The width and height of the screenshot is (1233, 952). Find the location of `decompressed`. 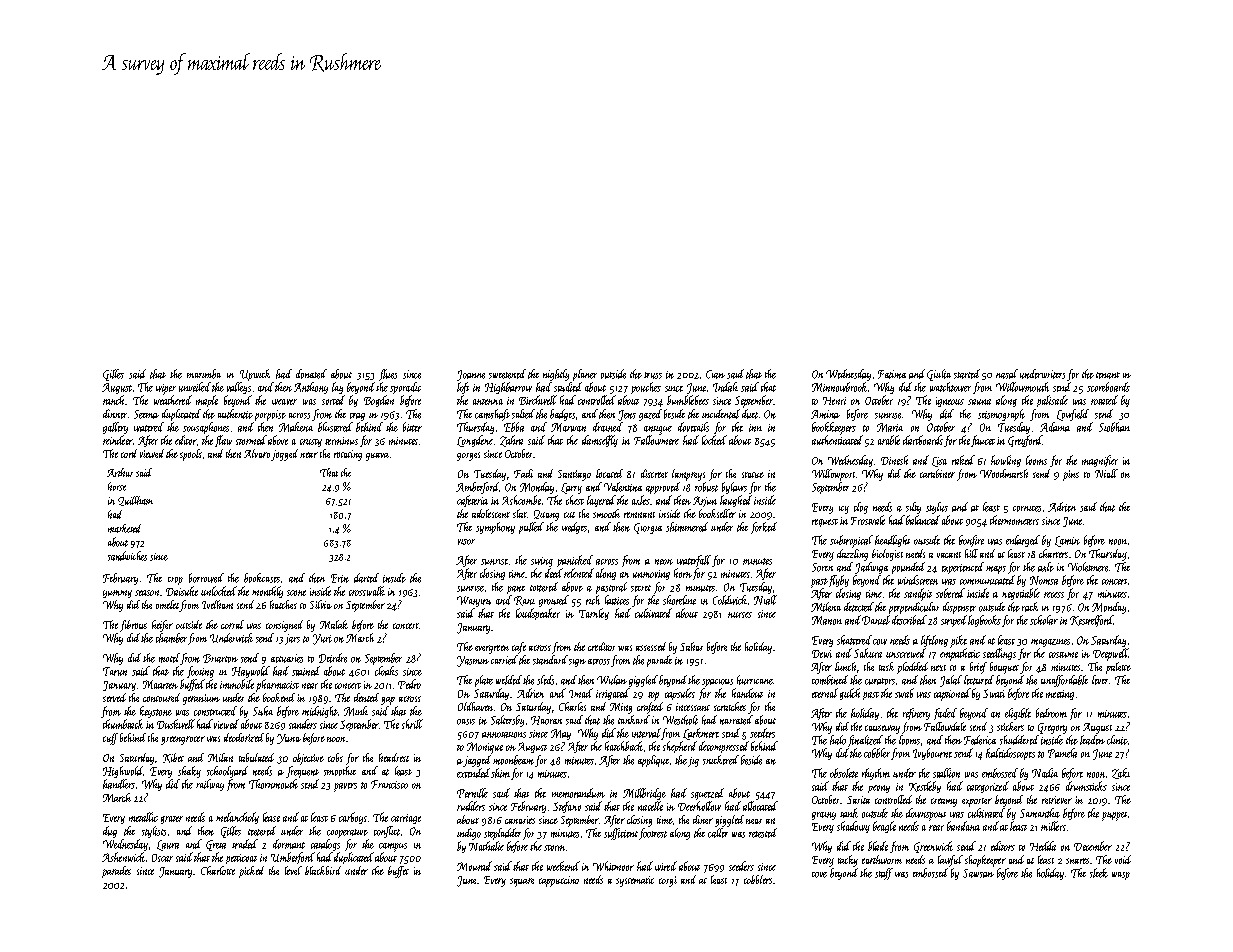

decompressed is located at coordinates (724, 747).
